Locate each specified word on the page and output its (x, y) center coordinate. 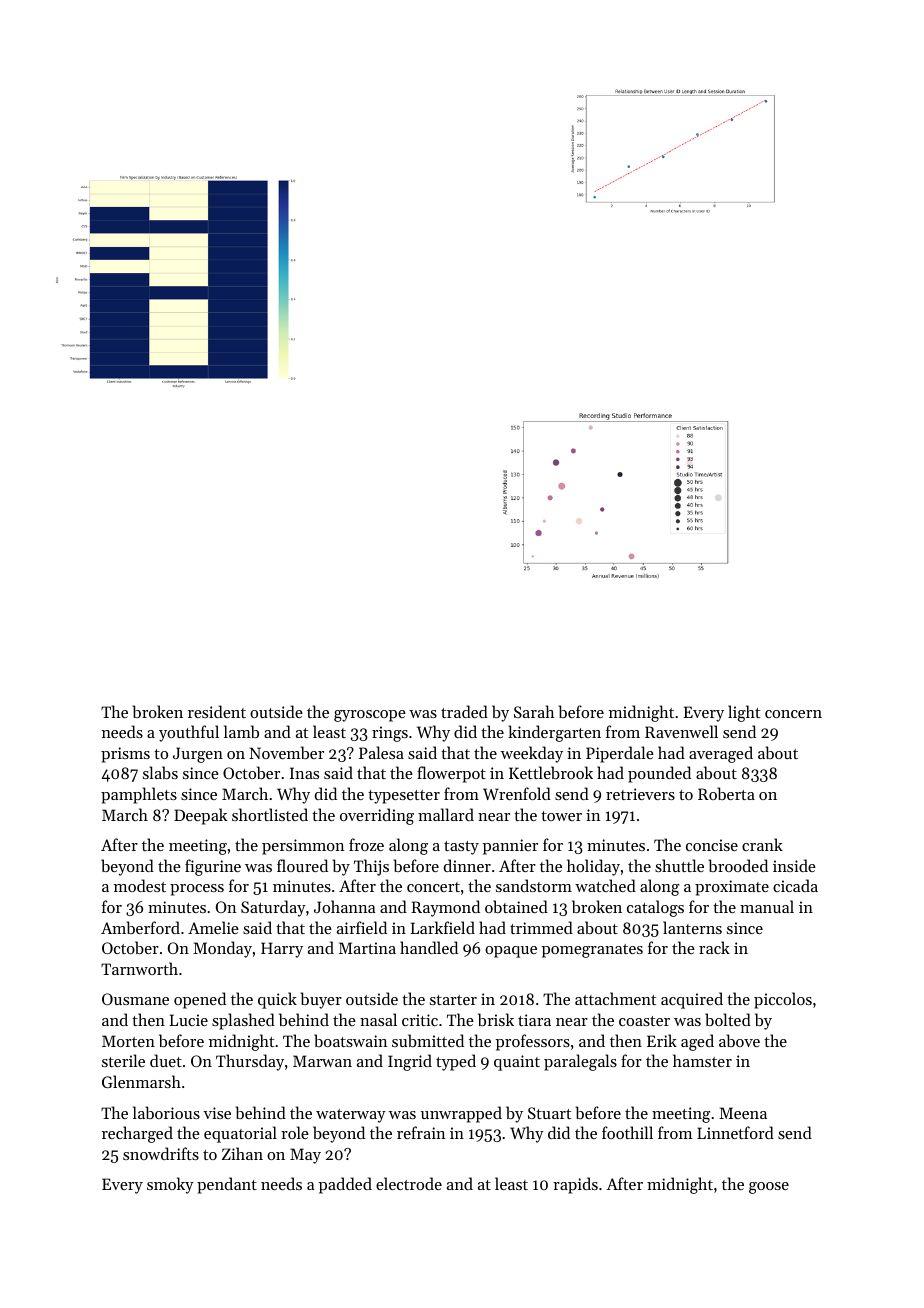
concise (712, 845)
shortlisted (270, 814)
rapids (575, 1185)
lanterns (692, 927)
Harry (282, 950)
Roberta (726, 793)
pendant (227, 1185)
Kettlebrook (551, 772)
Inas (304, 773)
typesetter (404, 797)
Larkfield (443, 927)
